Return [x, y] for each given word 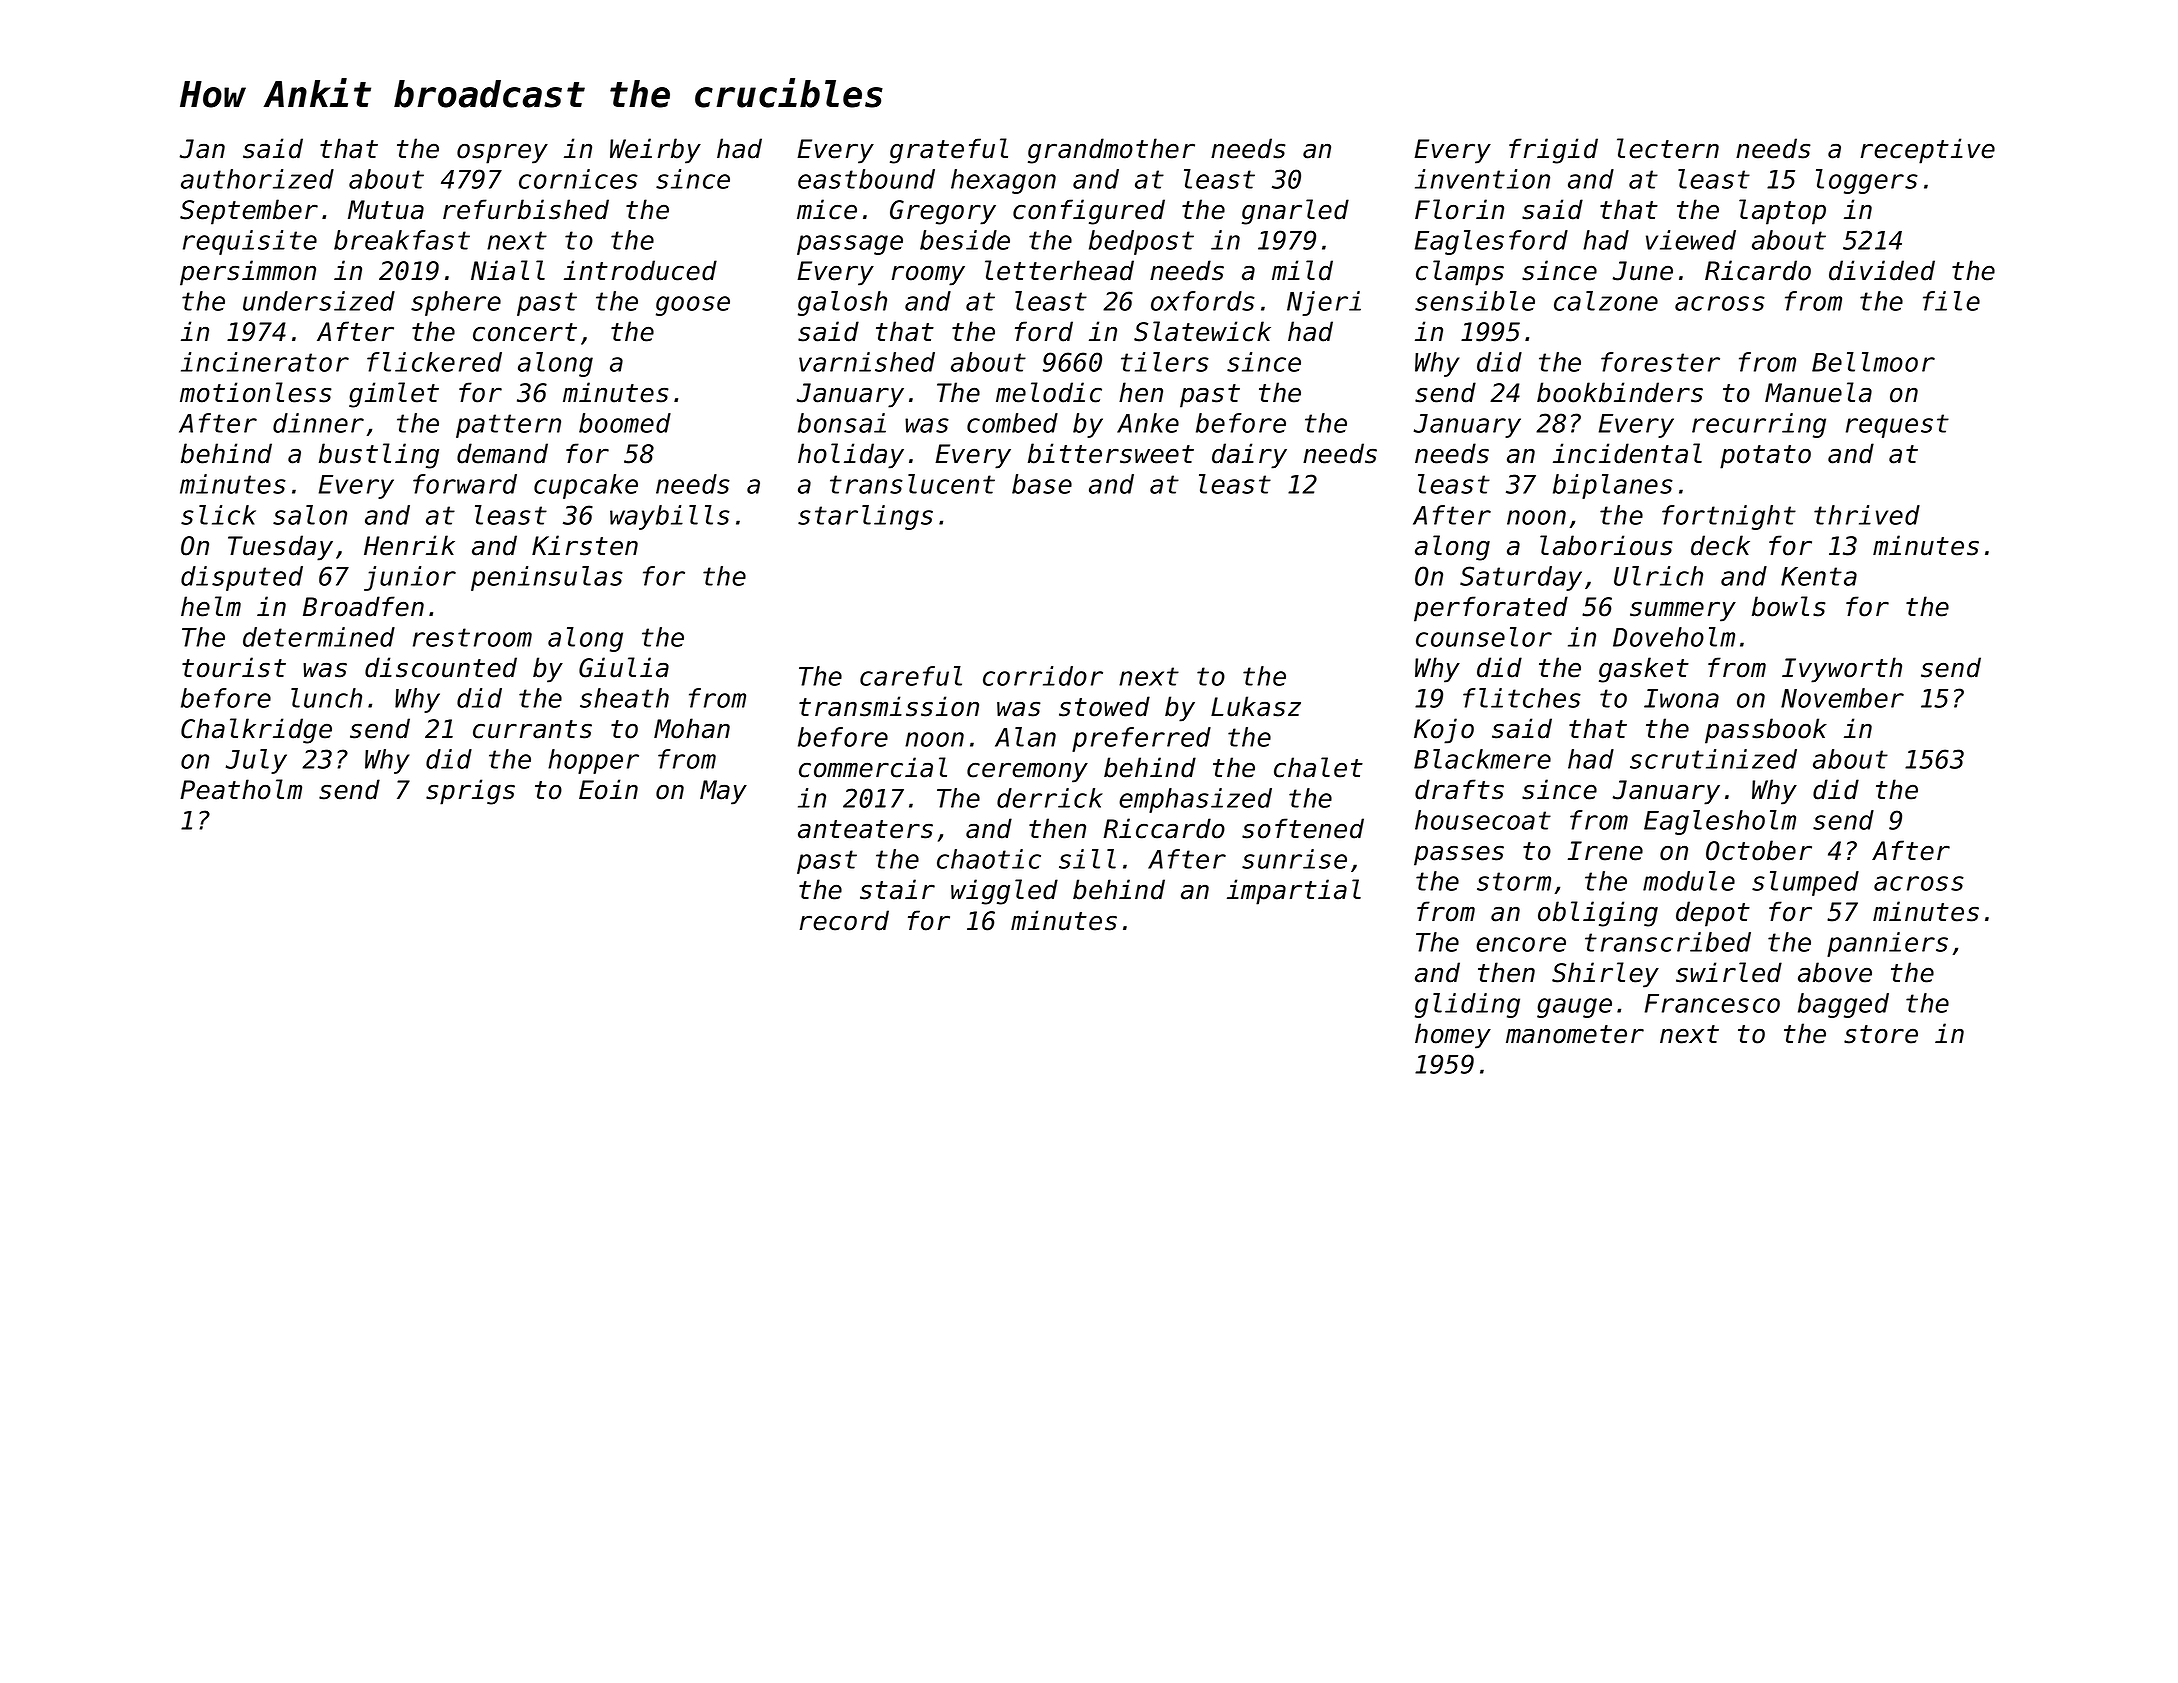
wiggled [1004, 892]
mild [1302, 270]
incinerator [265, 362]
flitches [1522, 698]
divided [1882, 270]
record [844, 920]
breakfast [402, 240]
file [1951, 301]
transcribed [1668, 942]
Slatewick [1202, 331]
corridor [1043, 676]
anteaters [865, 829]
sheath [624, 698]
